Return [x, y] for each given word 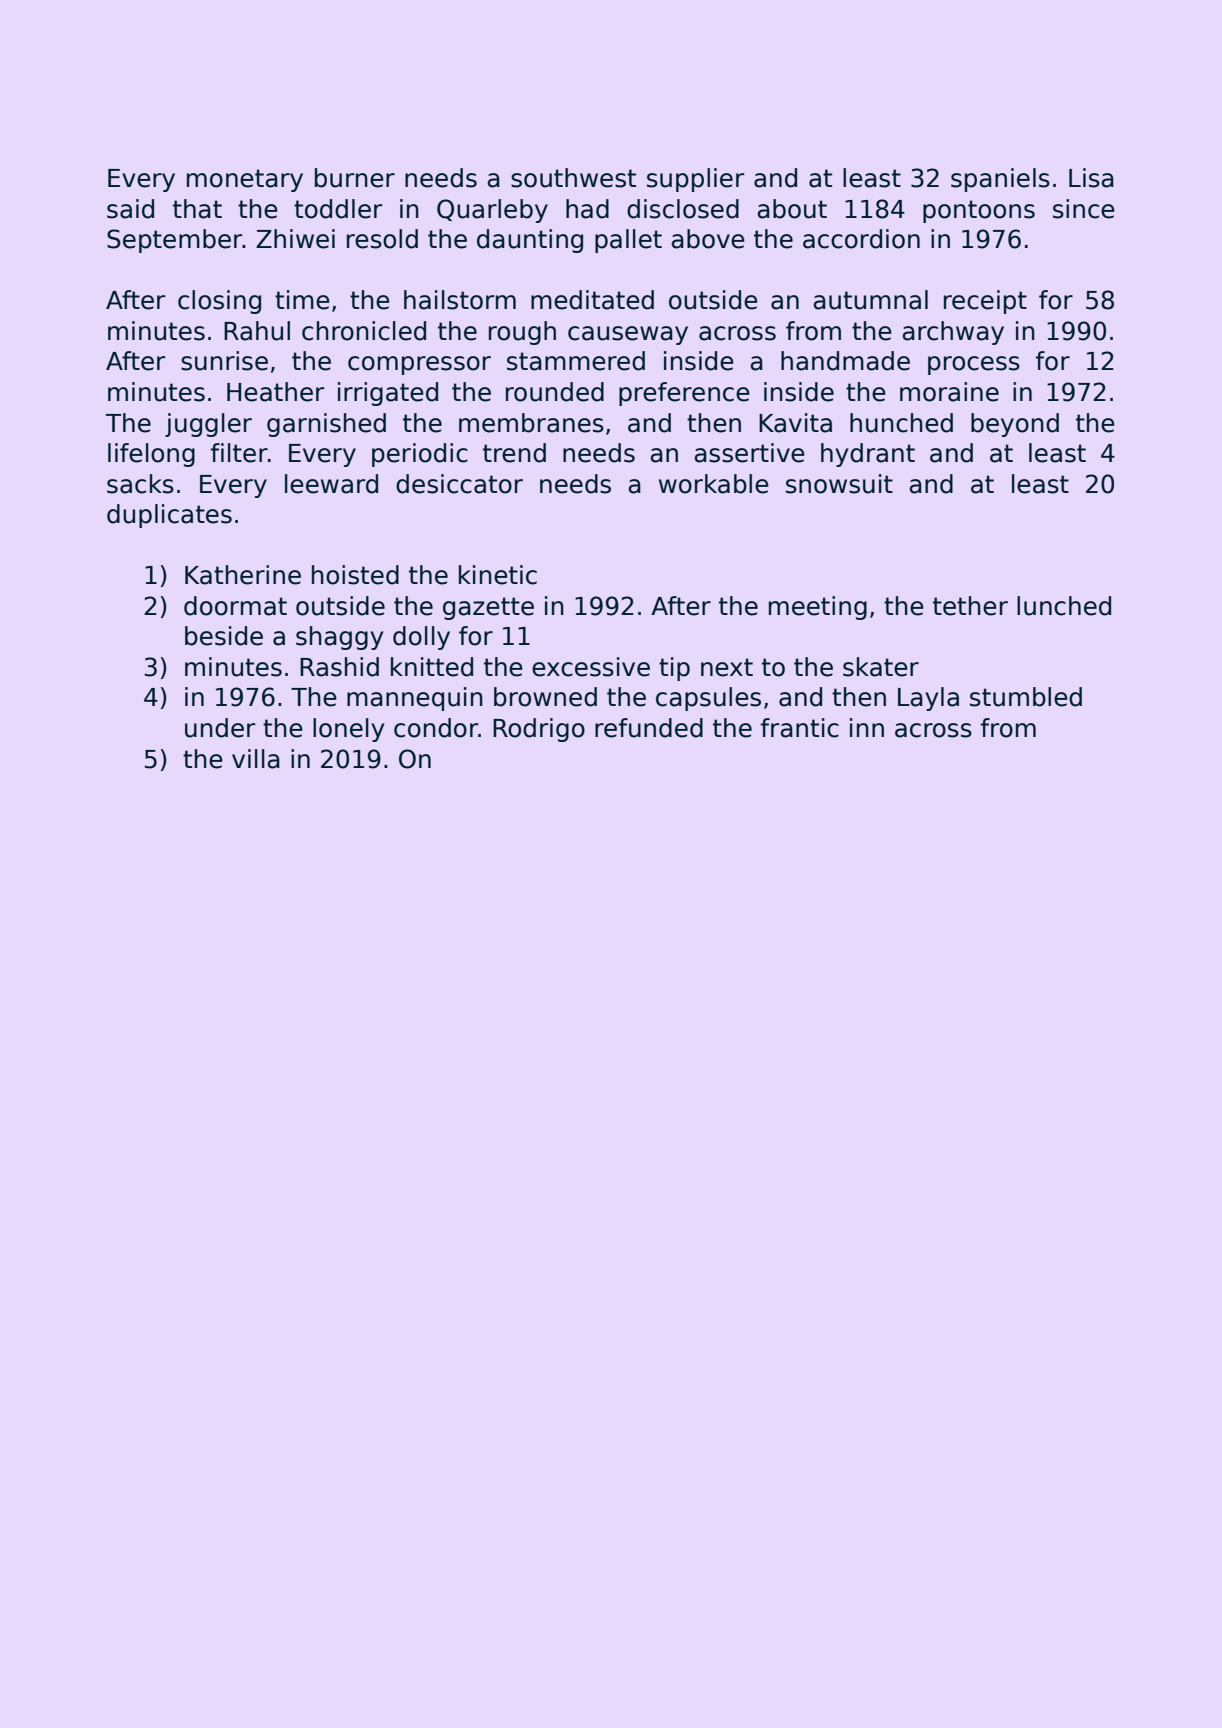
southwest [573, 178]
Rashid [339, 667]
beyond [1015, 425]
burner [355, 178]
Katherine [243, 575]
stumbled [1026, 697]
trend [514, 453]
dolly [421, 638]
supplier [695, 180]
